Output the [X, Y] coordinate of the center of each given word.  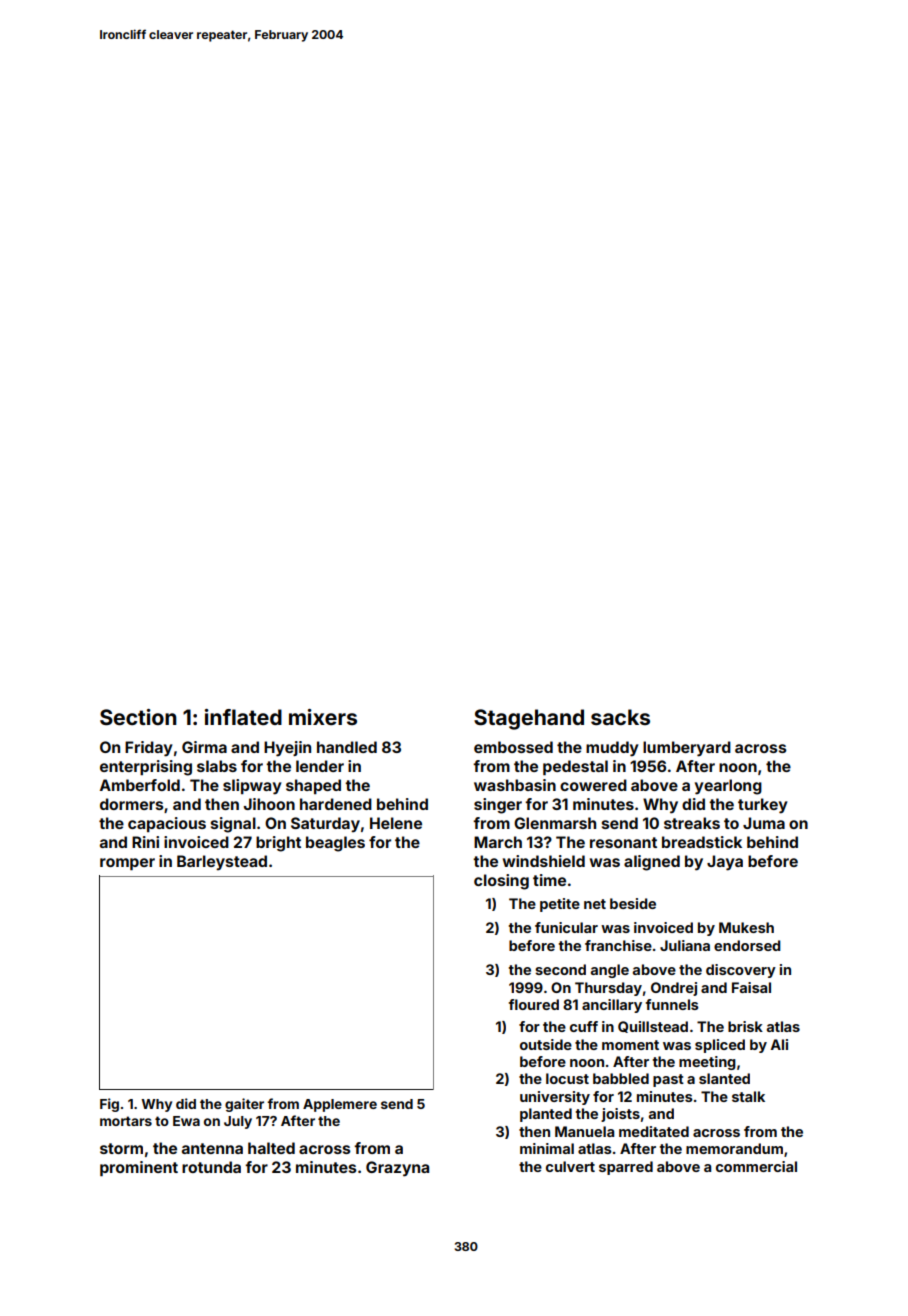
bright [278, 844]
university [555, 1098]
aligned [652, 863]
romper [127, 864]
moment [630, 1045]
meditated [654, 1131]
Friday [149, 749]
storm [121, 1148]
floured [534, 1004]
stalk [748, 1096]
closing [501, 882]
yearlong [728, 787]
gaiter [244, 1105]
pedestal [575, 767]
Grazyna [397, 1169]
